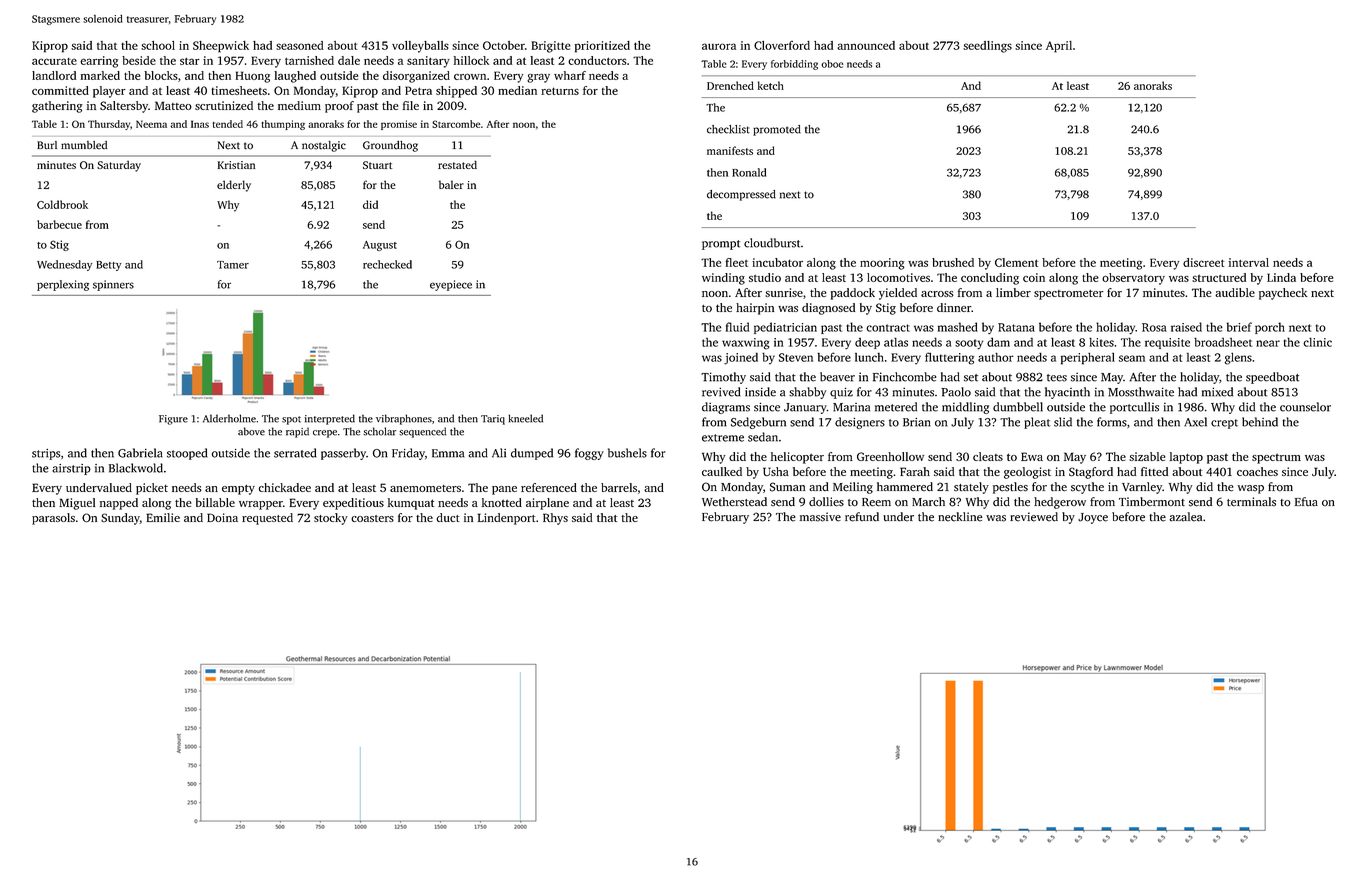 This screenshot has width=1372, height=887. I want to click on dinner, so click(954, 307).
